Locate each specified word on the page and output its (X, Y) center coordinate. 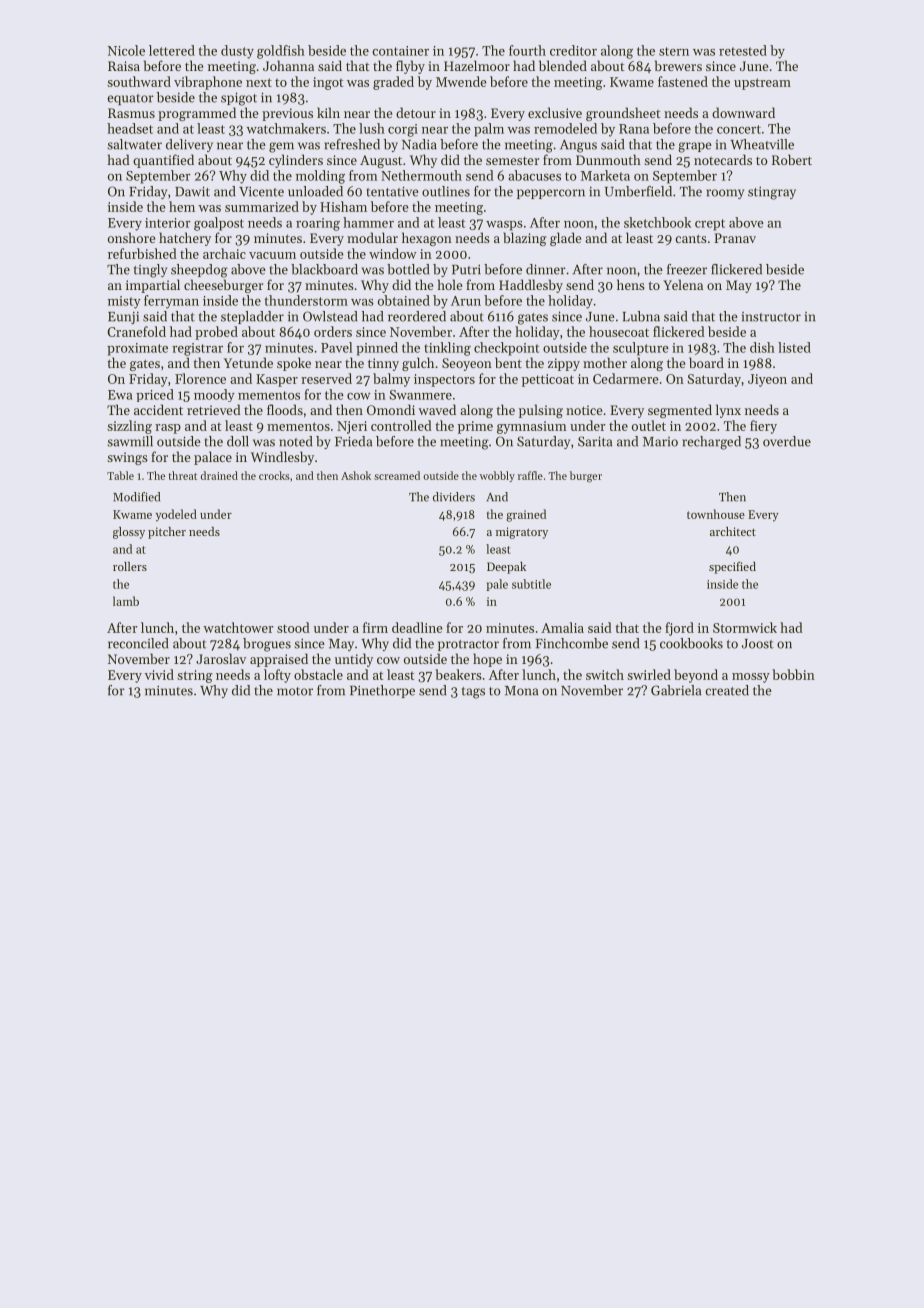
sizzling (129, 427)
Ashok (356, 475)
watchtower (238, 627)
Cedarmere (626, 378)
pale (497, 585)
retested (743, 50)
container (400, 51)
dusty (237, 52)
